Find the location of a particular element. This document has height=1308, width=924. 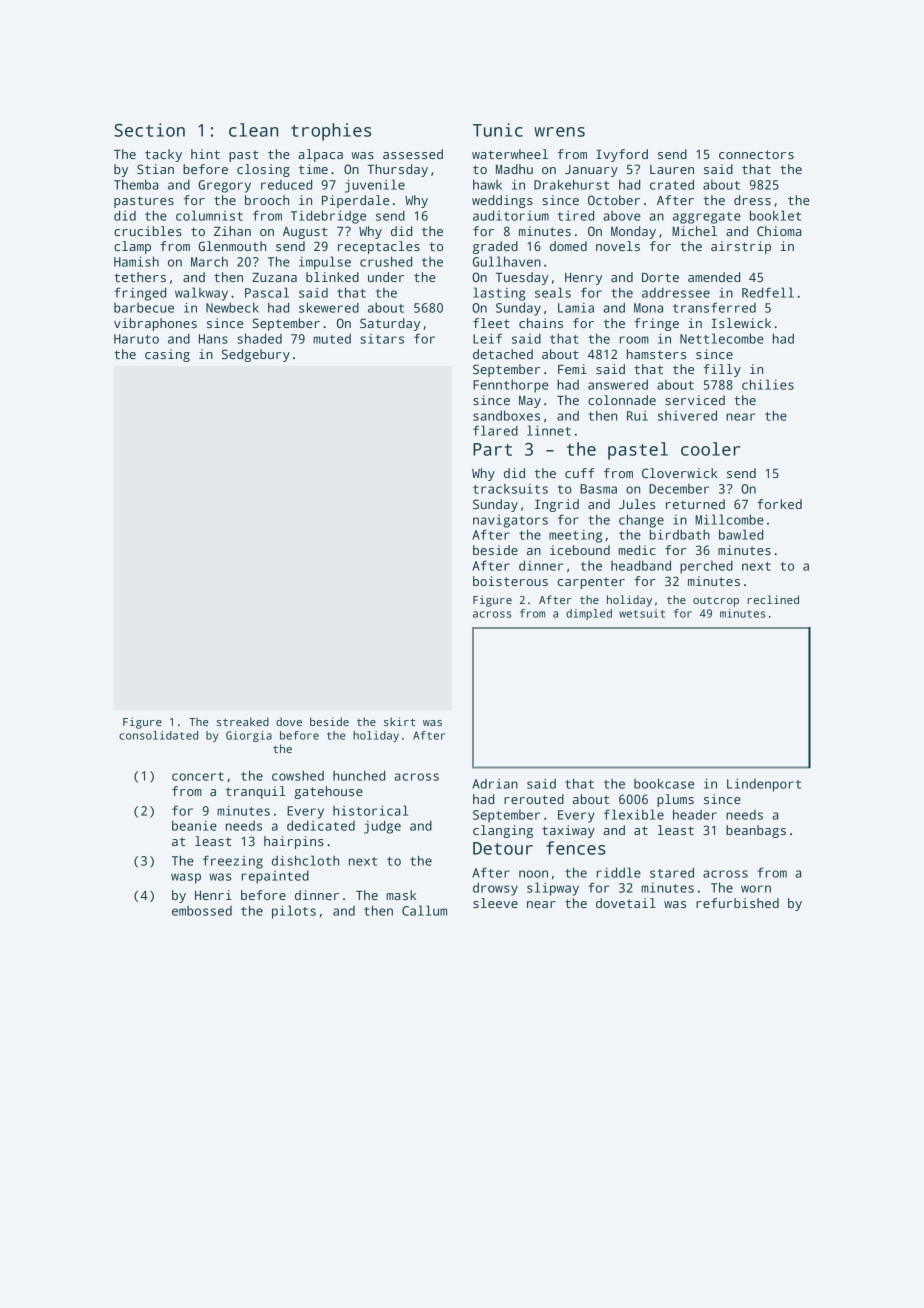

reclined is located at coordinates (773, 599).
